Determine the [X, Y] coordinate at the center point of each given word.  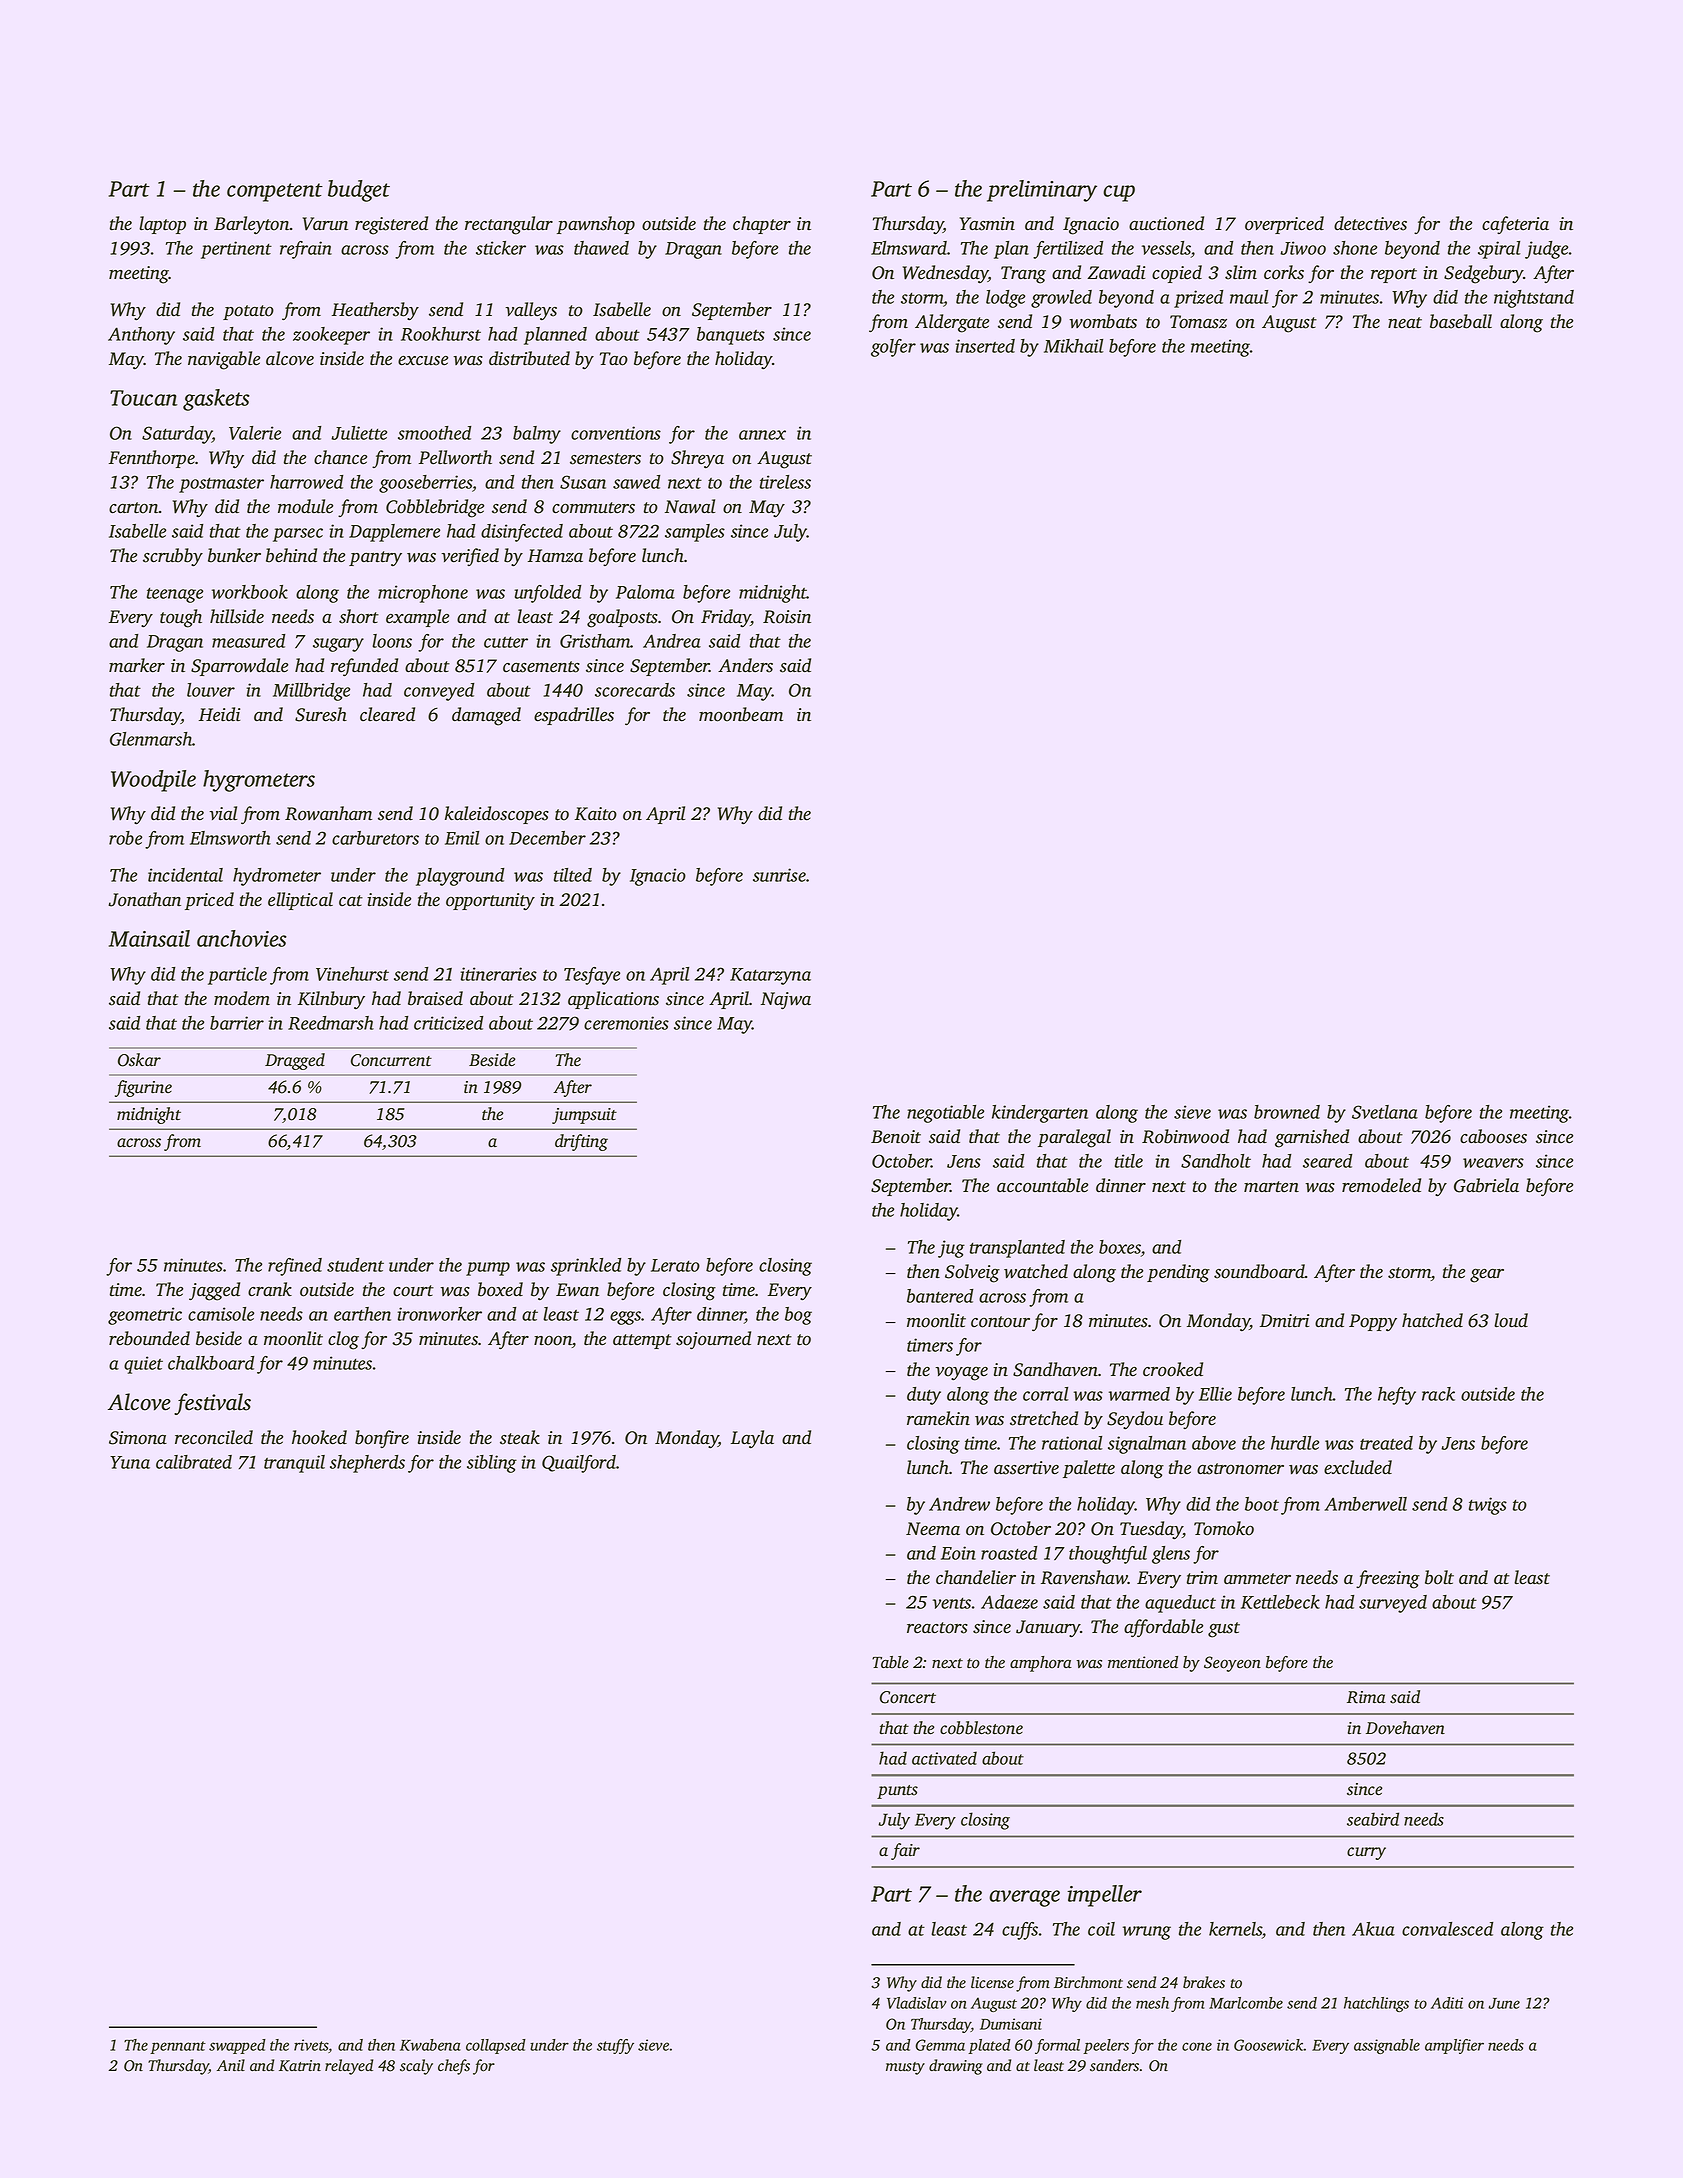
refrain [306, 250]
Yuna [130, 1462]
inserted [985, 346]
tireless [785, 482]
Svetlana [1385, 1112]
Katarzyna [770, 976]
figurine [143, 1088]
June [1504, 2003]
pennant [178, 2047]
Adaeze [1009, 1602]
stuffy [615, 2046]
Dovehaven [1405, 1728]
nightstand [1534, 299]
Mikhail [1073, 346]
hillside [237, 616]
